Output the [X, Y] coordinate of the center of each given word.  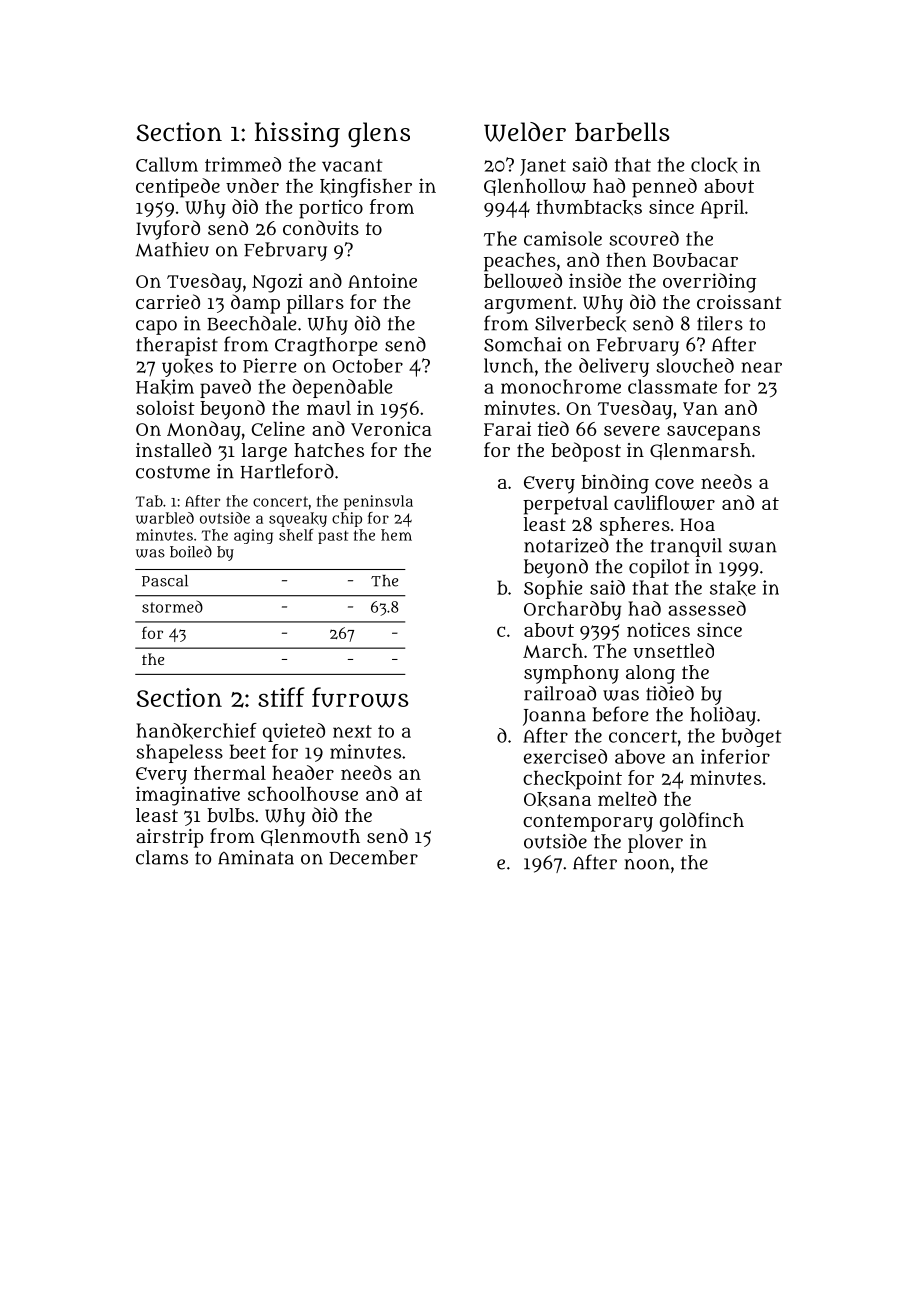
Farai [507, 428]
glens [379, 134]
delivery [614, 367]
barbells [622, 132]
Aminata [256, 857]
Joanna [554, 717]
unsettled [673, 650]
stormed [172, 607]
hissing [297, 134]
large [264, 452]
